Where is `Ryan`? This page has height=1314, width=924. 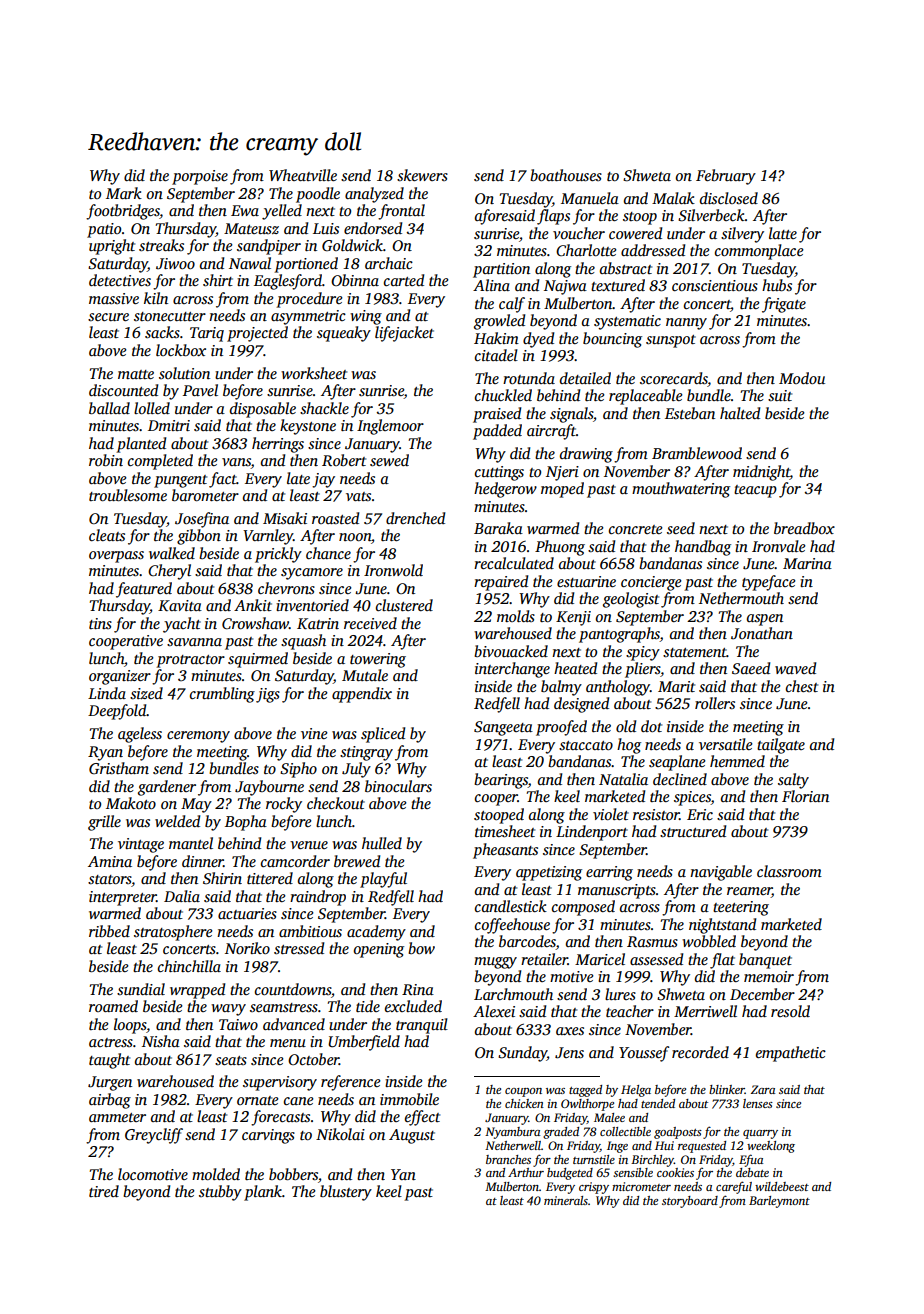 Ryan is located at coordinates (105, 753).
